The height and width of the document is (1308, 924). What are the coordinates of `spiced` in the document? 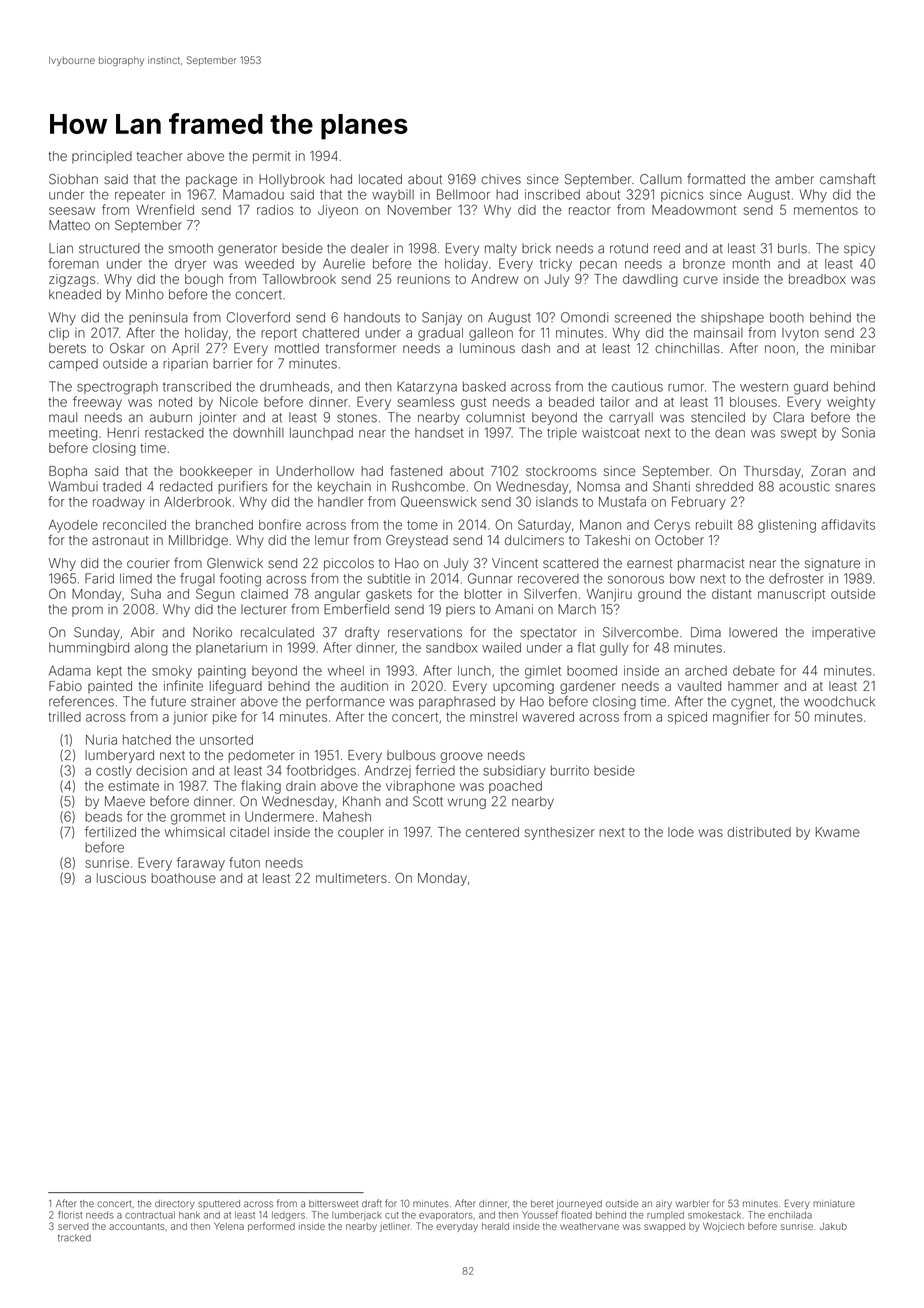 It's located at (687, 718).
